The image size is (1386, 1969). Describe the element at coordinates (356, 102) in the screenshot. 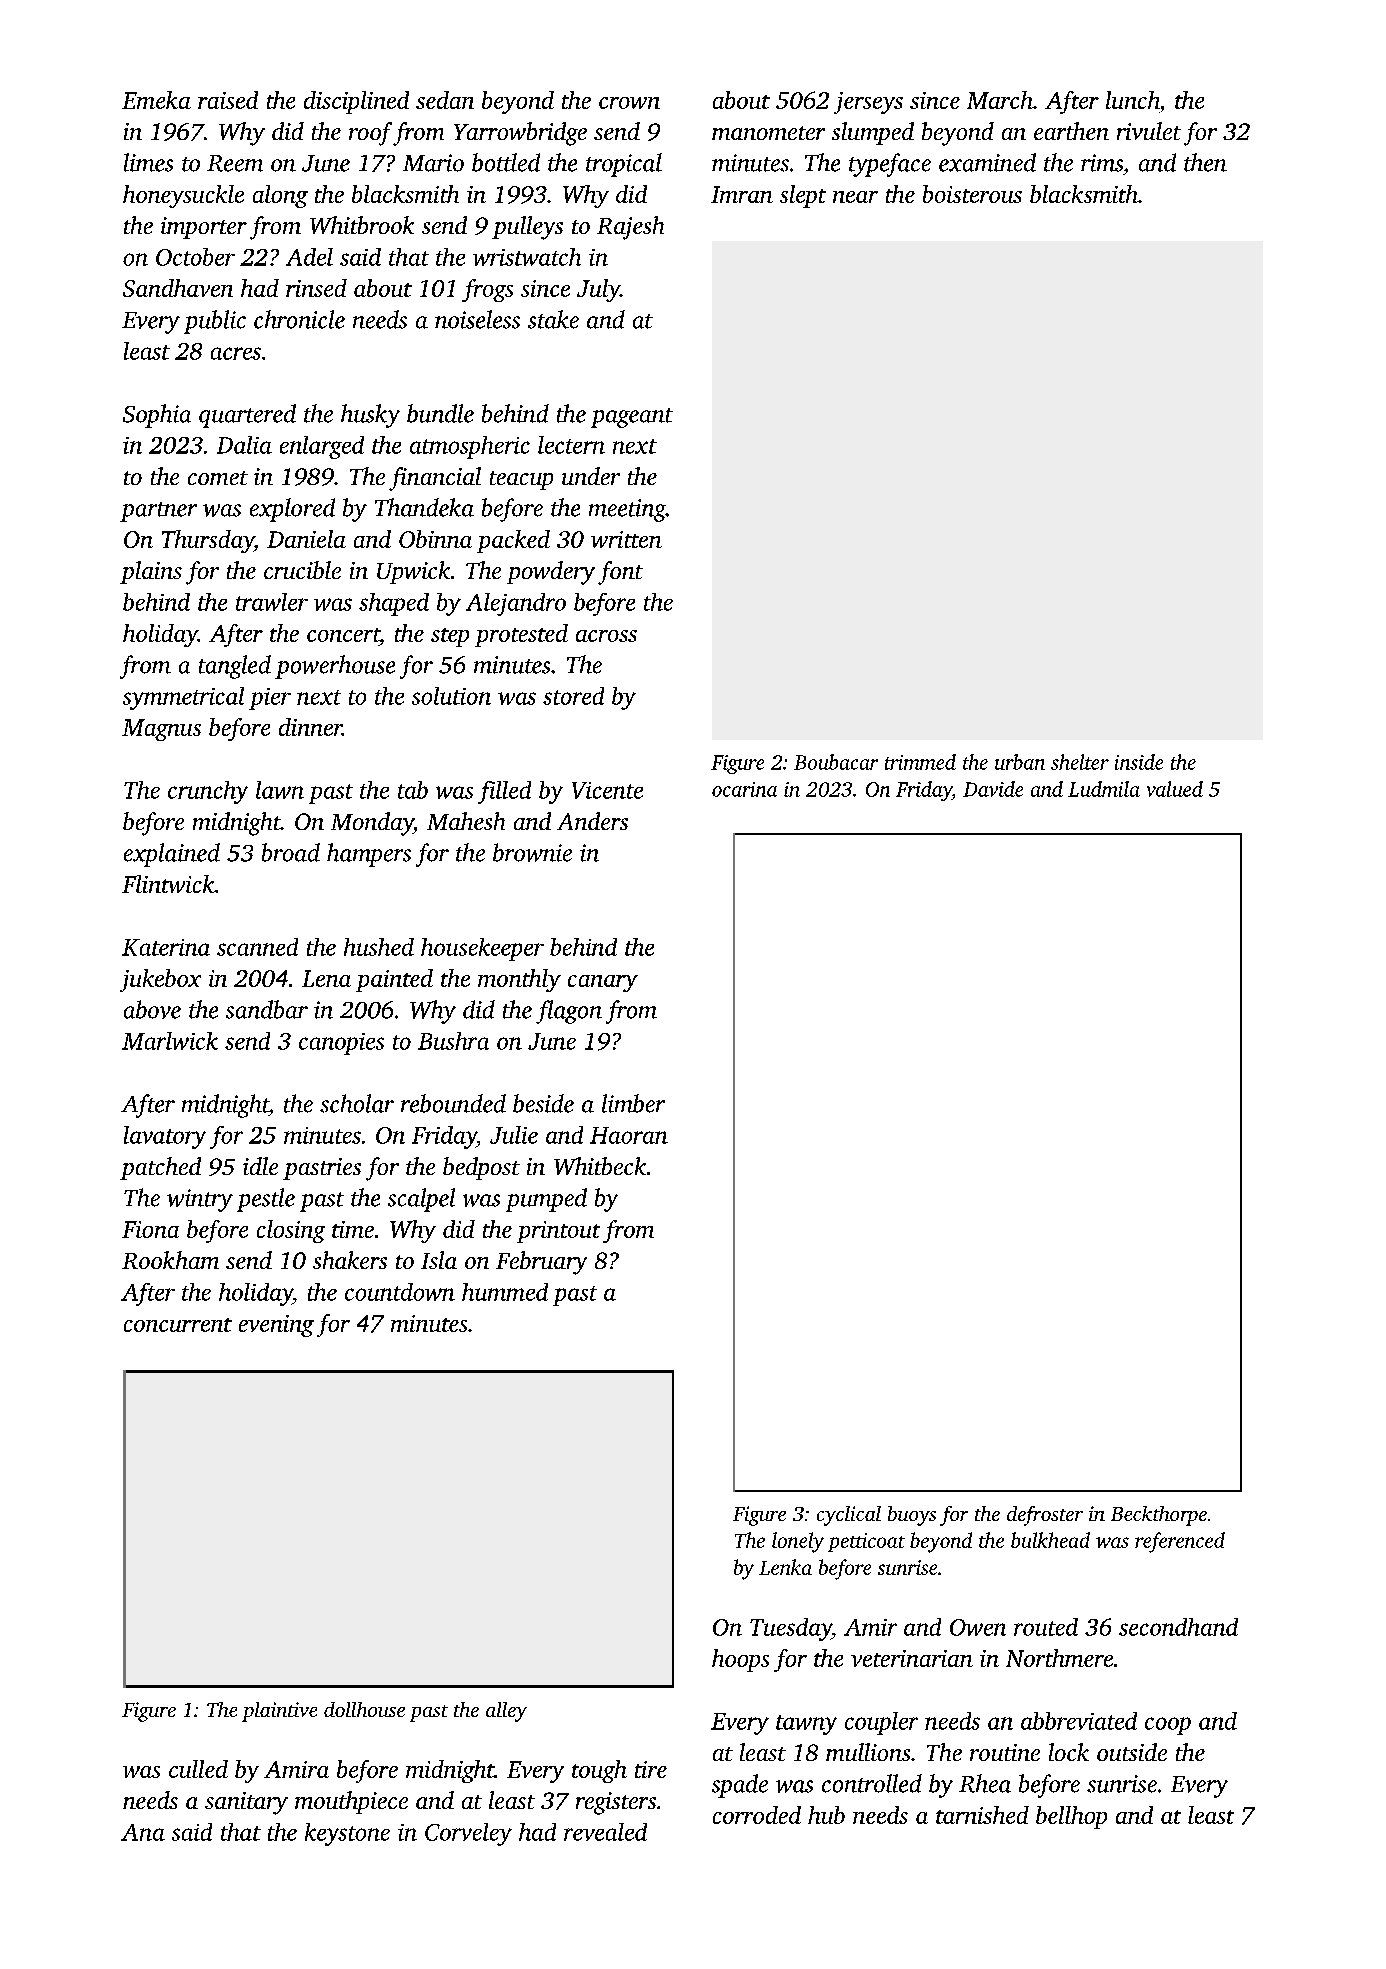

I see `disciplined` at that location.
